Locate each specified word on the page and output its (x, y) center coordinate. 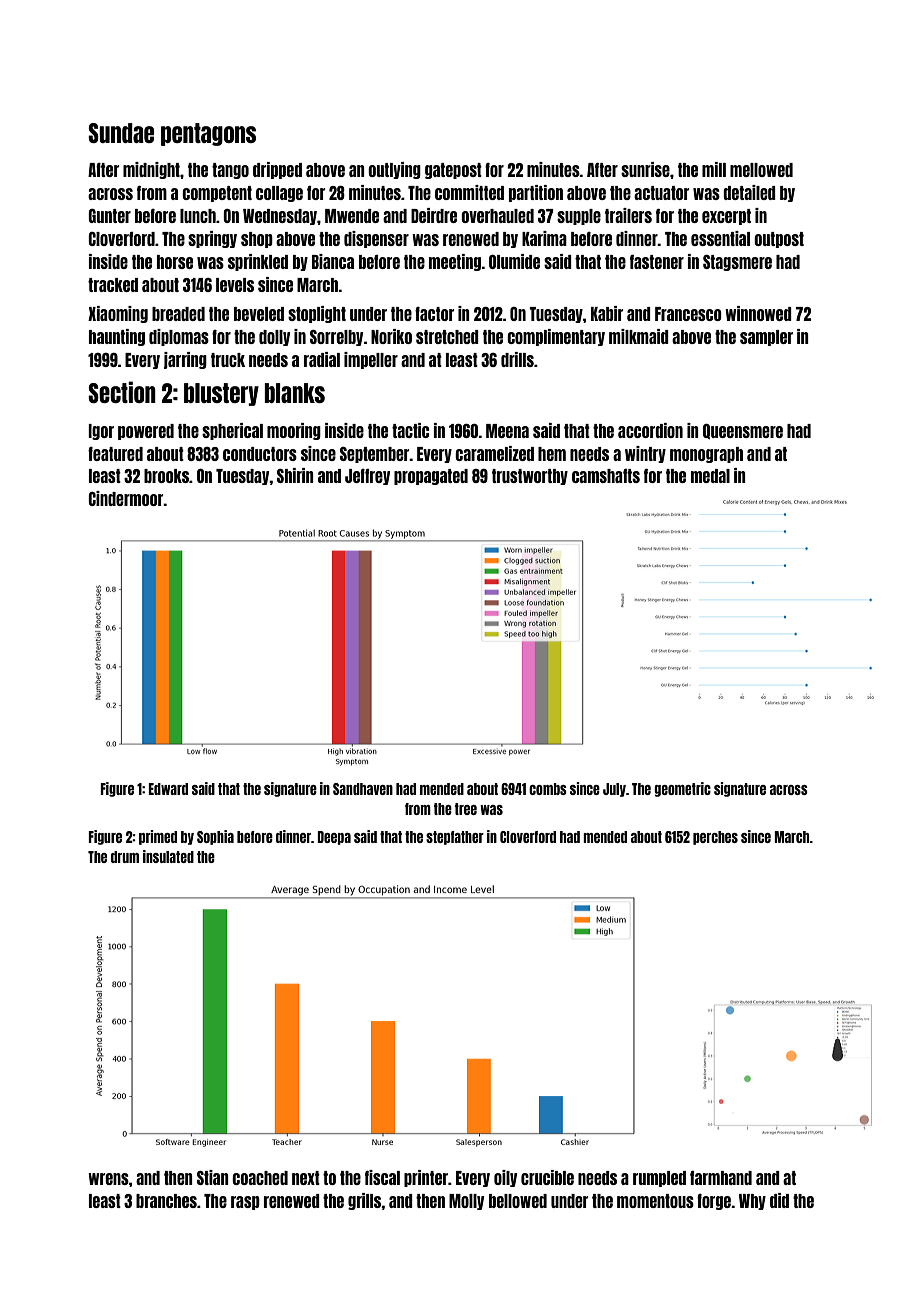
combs (548, 789)
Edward (168, 789)
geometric (682, 789)
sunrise (645, 169)
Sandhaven (363, 789)
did (779, 1200)
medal (710, 476)
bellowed (518, 1201)
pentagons (208, 134)
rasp (245, 1203)
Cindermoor (126, 498)
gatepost (453, 171)
